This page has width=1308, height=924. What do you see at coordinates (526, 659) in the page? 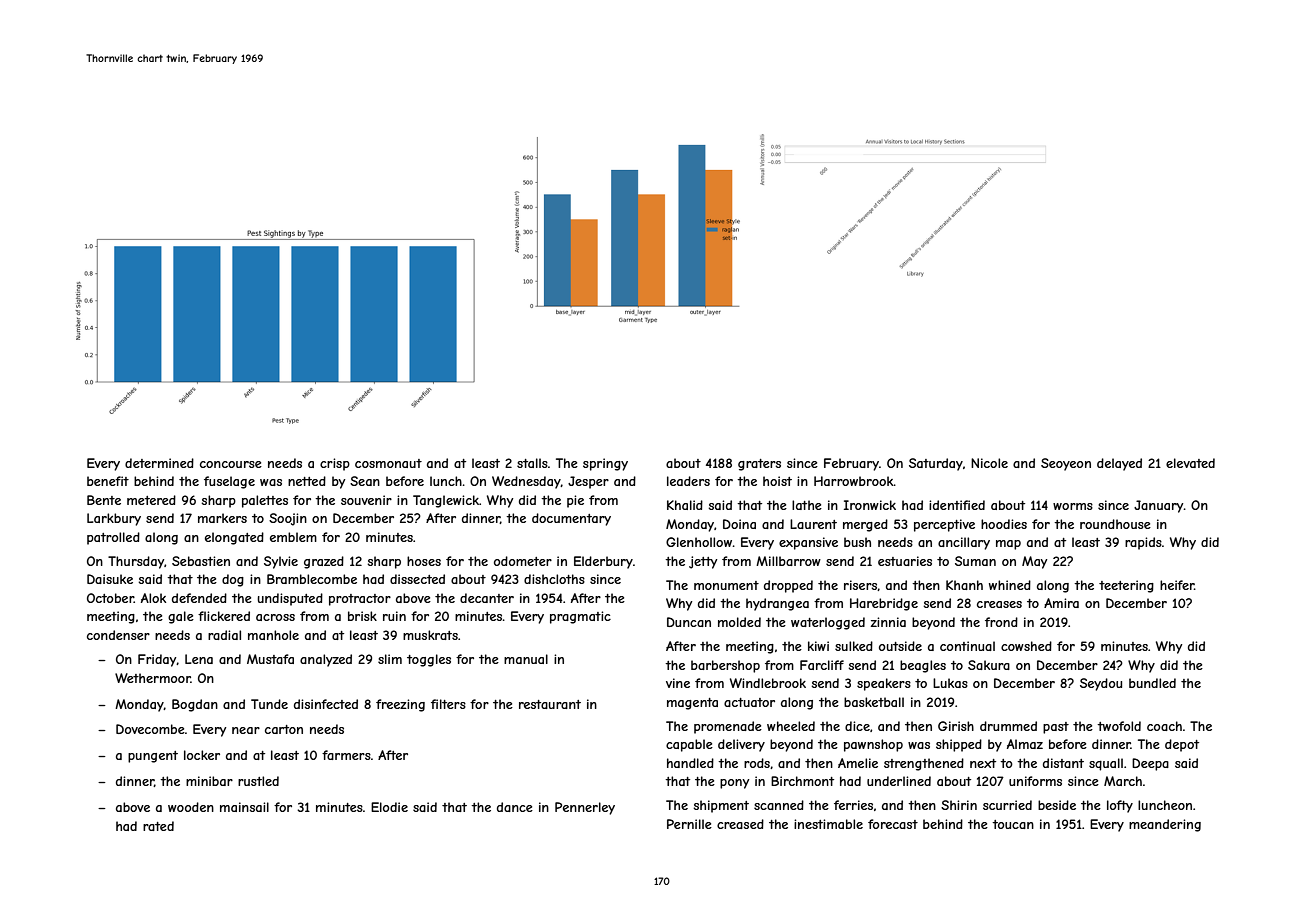
I see `manual` at bounding box center [526, 659].
